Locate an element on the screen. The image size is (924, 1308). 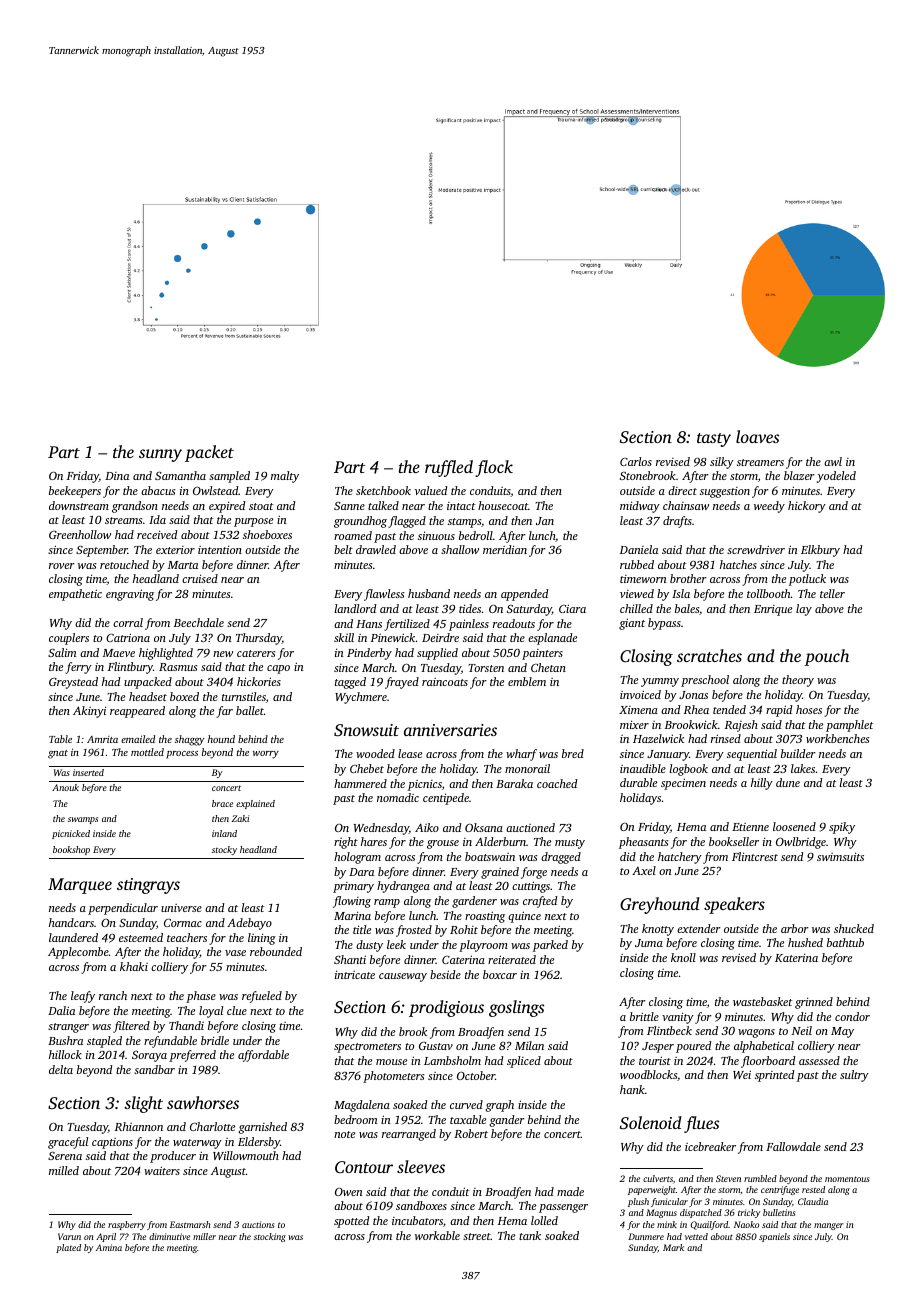
Milan is located at coordinates (529, 1045).
